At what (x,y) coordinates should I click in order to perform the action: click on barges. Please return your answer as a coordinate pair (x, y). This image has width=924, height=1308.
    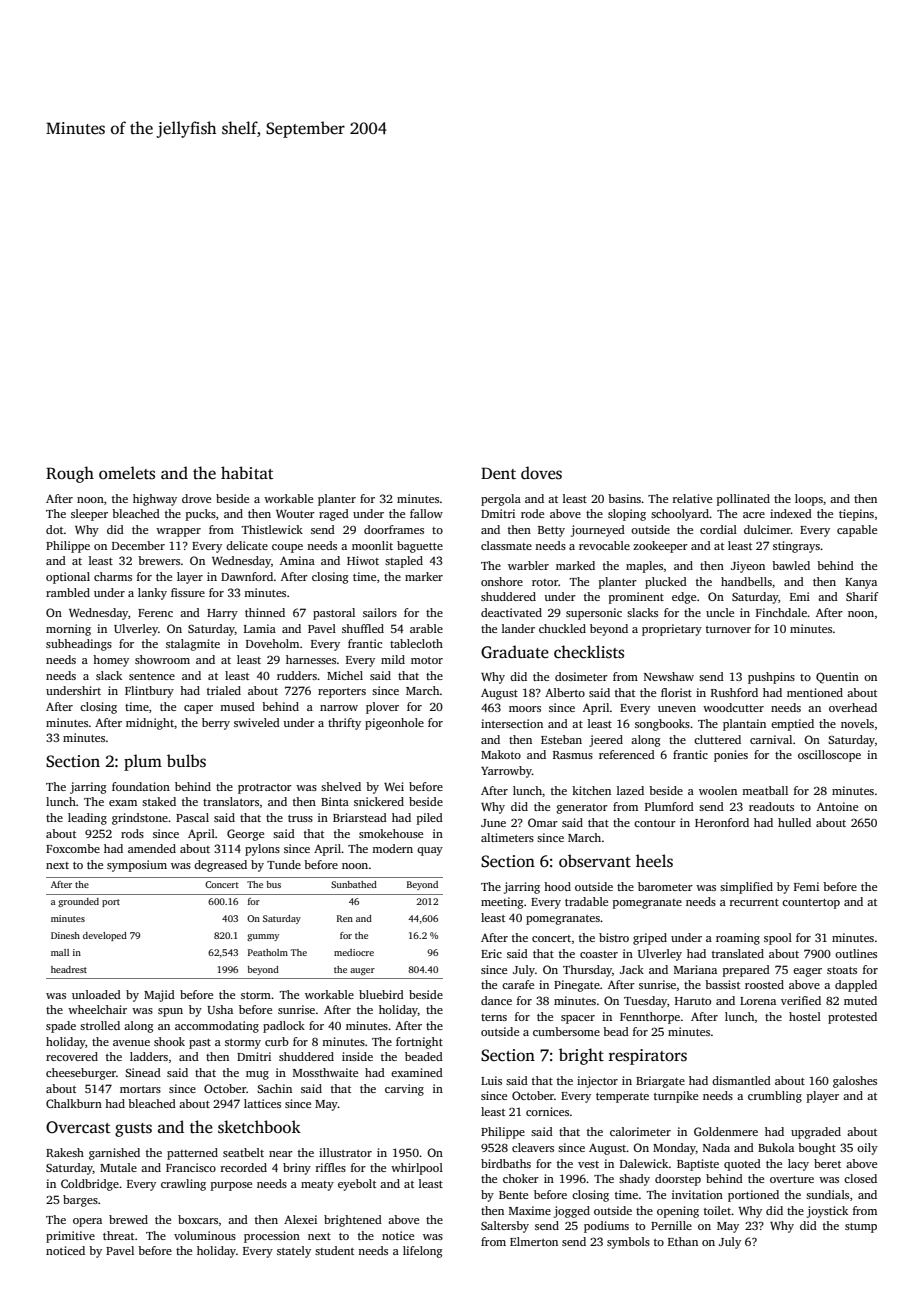
    Looking at the image, I should click on (80, 1201).
